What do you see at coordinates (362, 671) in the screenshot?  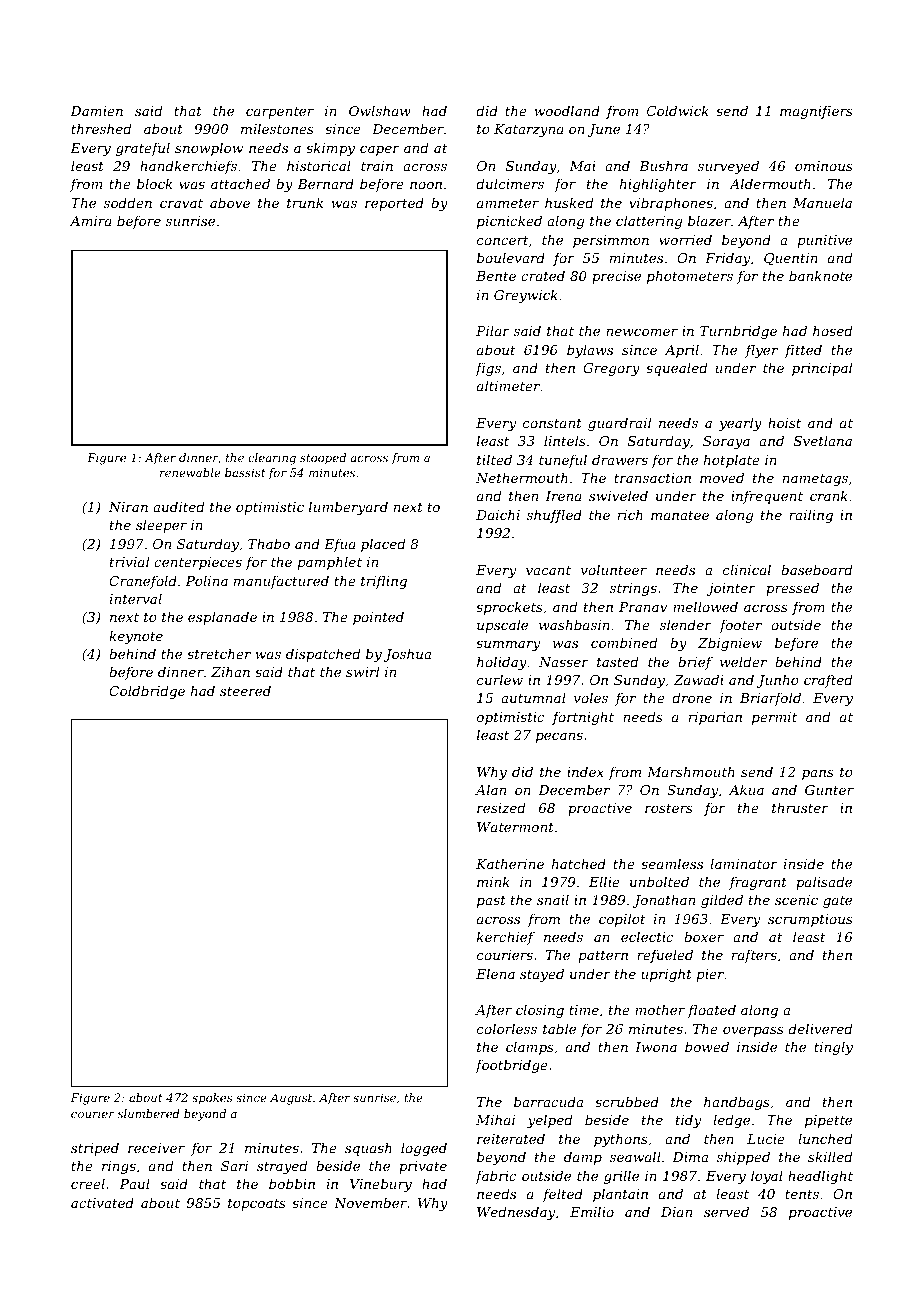 I see `swirl` at bounding box center [362, 671].
